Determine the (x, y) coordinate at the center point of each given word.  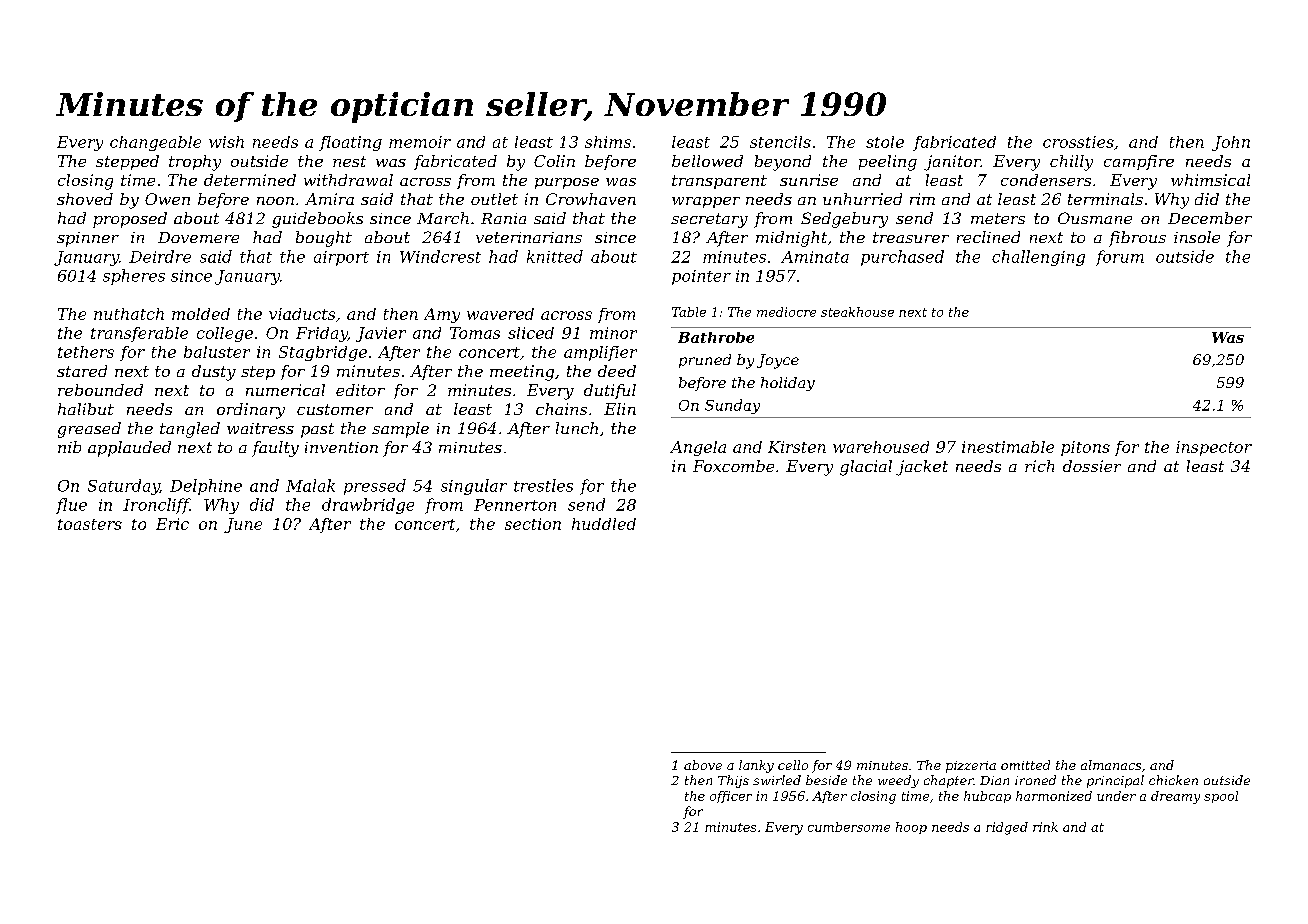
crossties (1078, 142)
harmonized (1054, 796)
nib (69, 447)
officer (731, 797)
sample (400, 430)
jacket (922, 468)
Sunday (732, 406)
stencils (780, 142)
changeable (155, 143)
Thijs (733, 781)
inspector (1214, 448)
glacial (866, 468)
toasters (90, 524)
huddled (604, 524)
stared (82, 371)
